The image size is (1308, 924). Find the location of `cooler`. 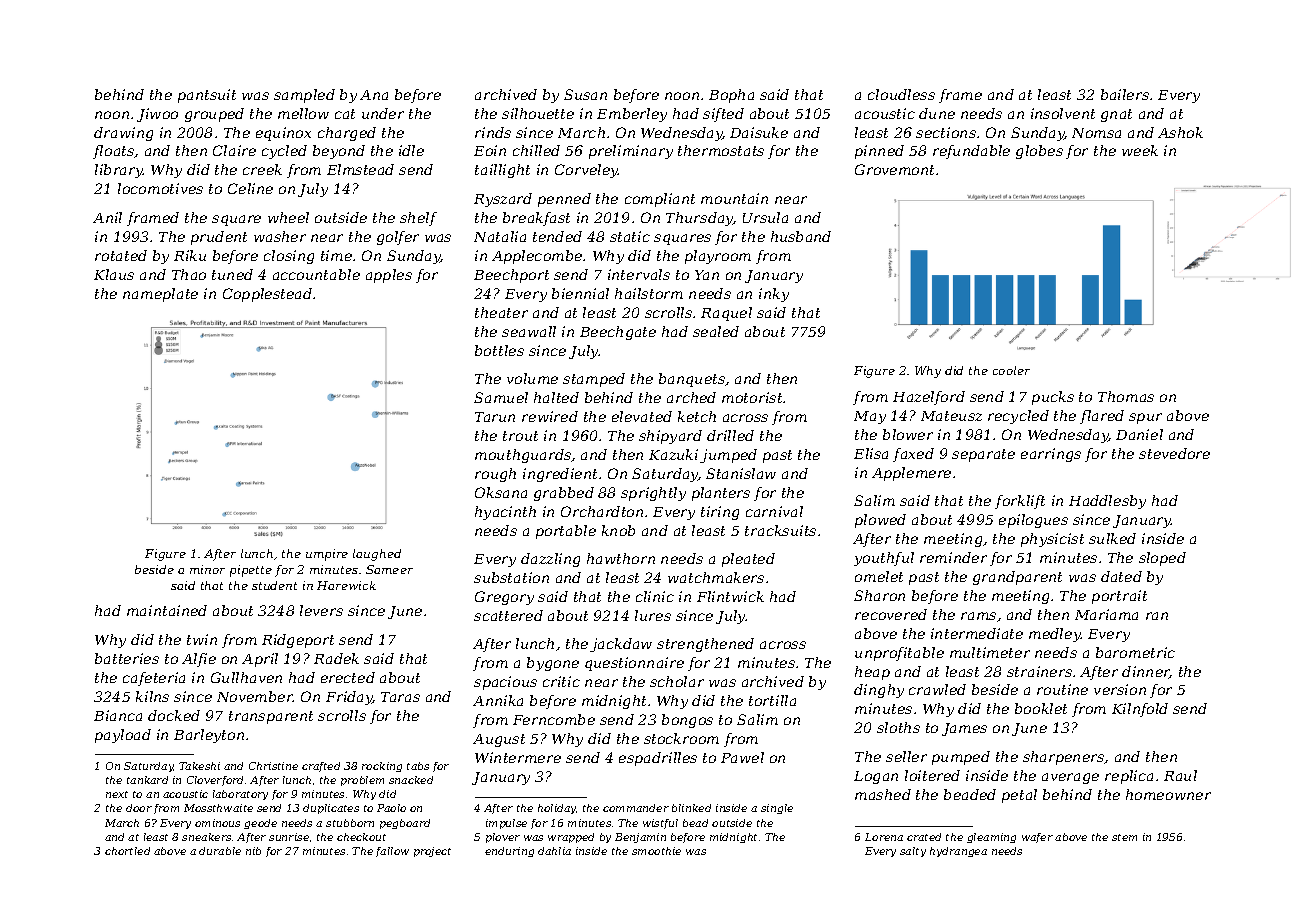

cooler is located at coordinates (1011, 370).
